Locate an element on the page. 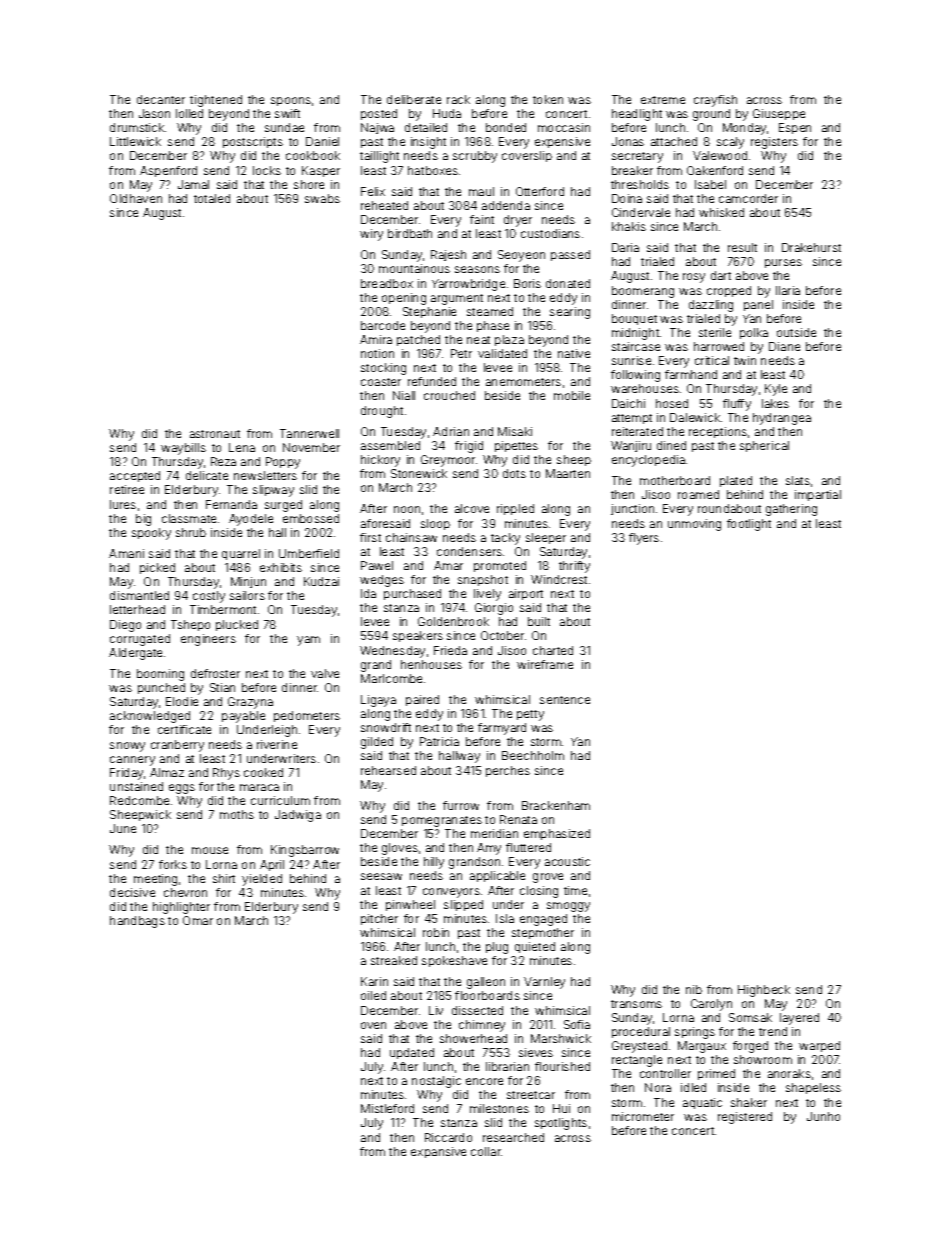 The height and width of the page is (1233, 952). slats is located at coordinates (798, 480).
